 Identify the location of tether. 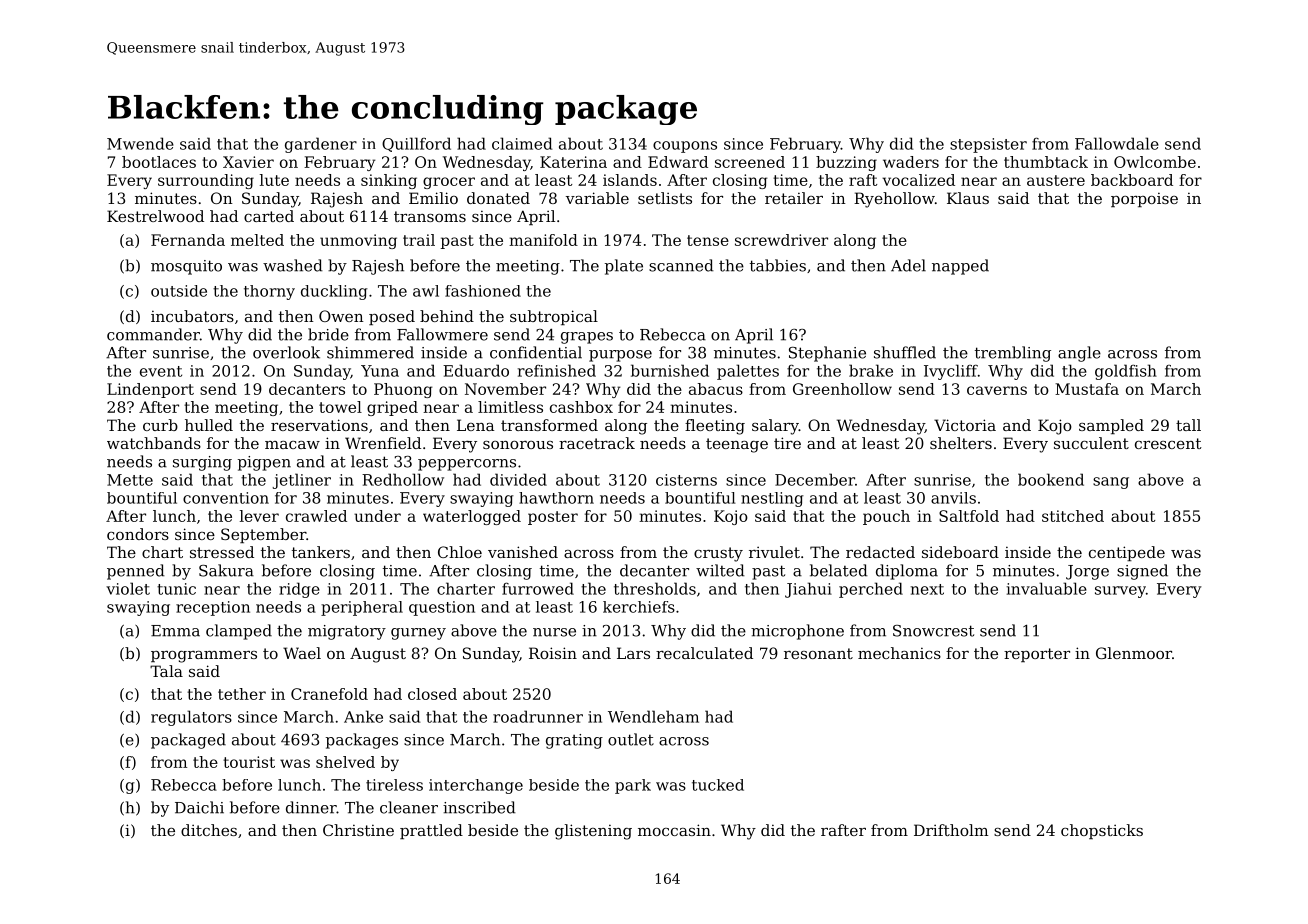
(242, 694).
